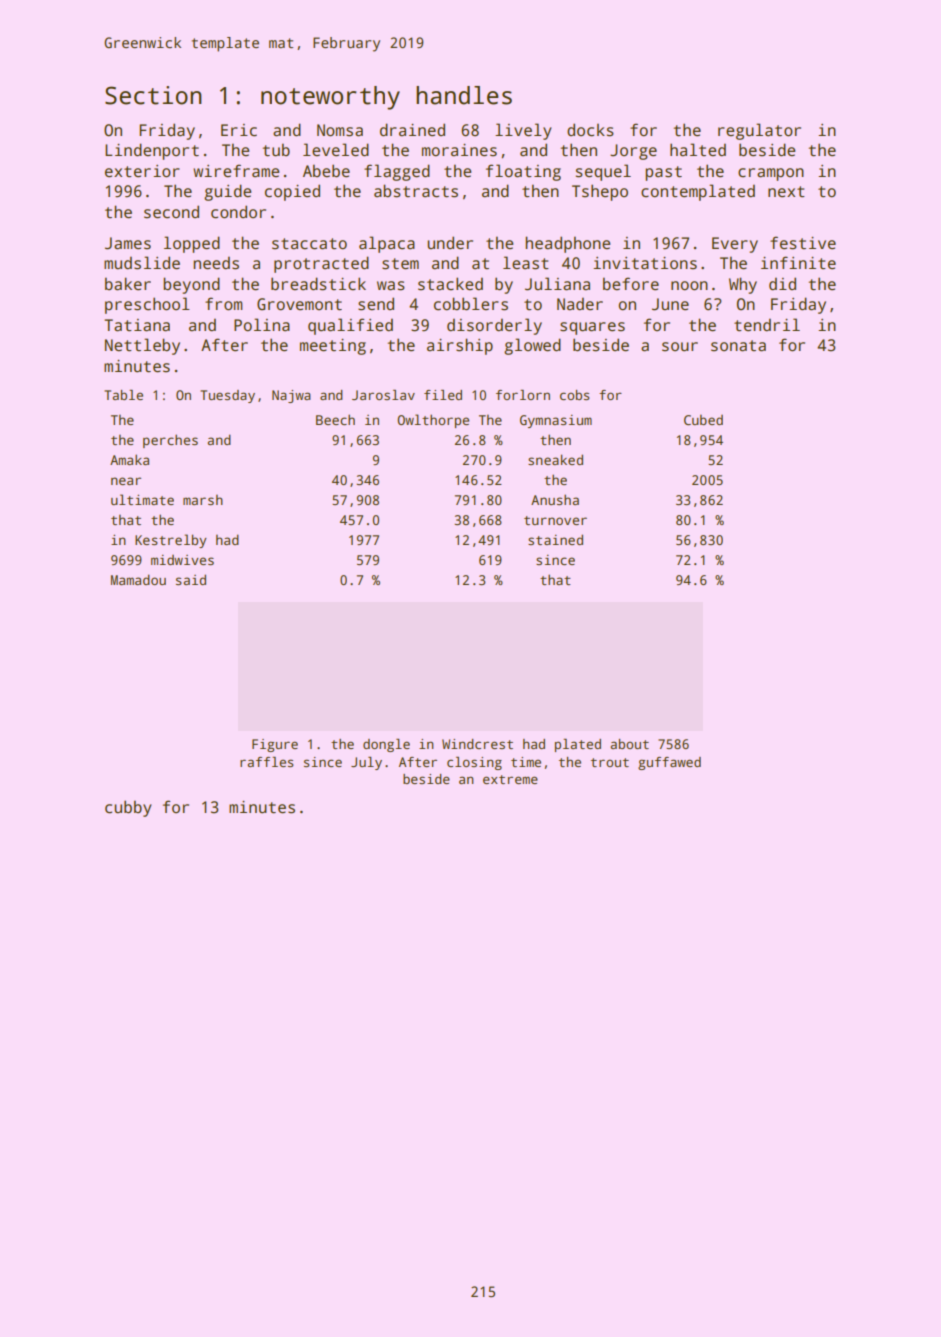  What do you see at coordinates (555, 459) in the screenshot?
I see `sneaked` at bounding box center [555, 459].
